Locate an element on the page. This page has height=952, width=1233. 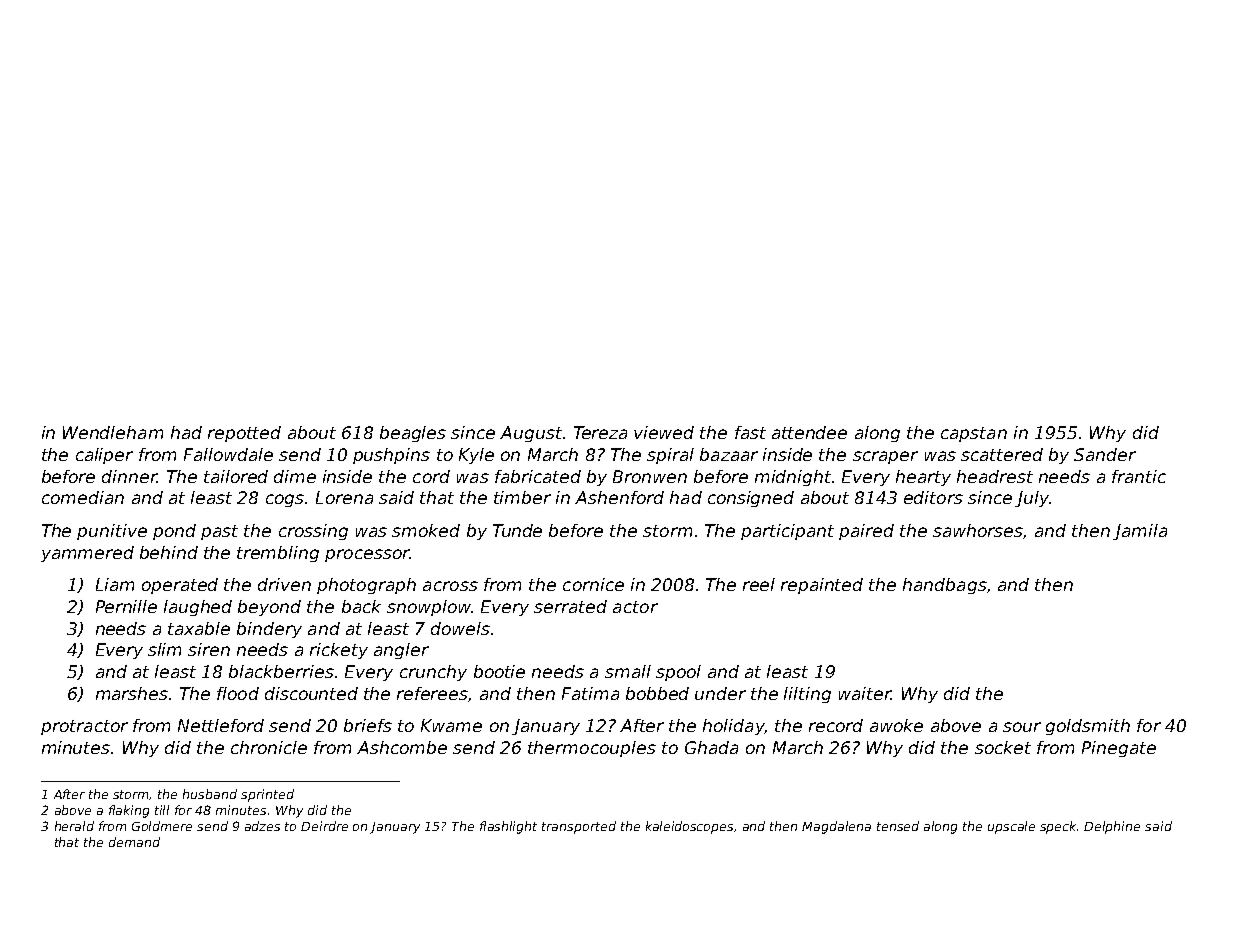
flaking is located at coordinates (129, 811).
